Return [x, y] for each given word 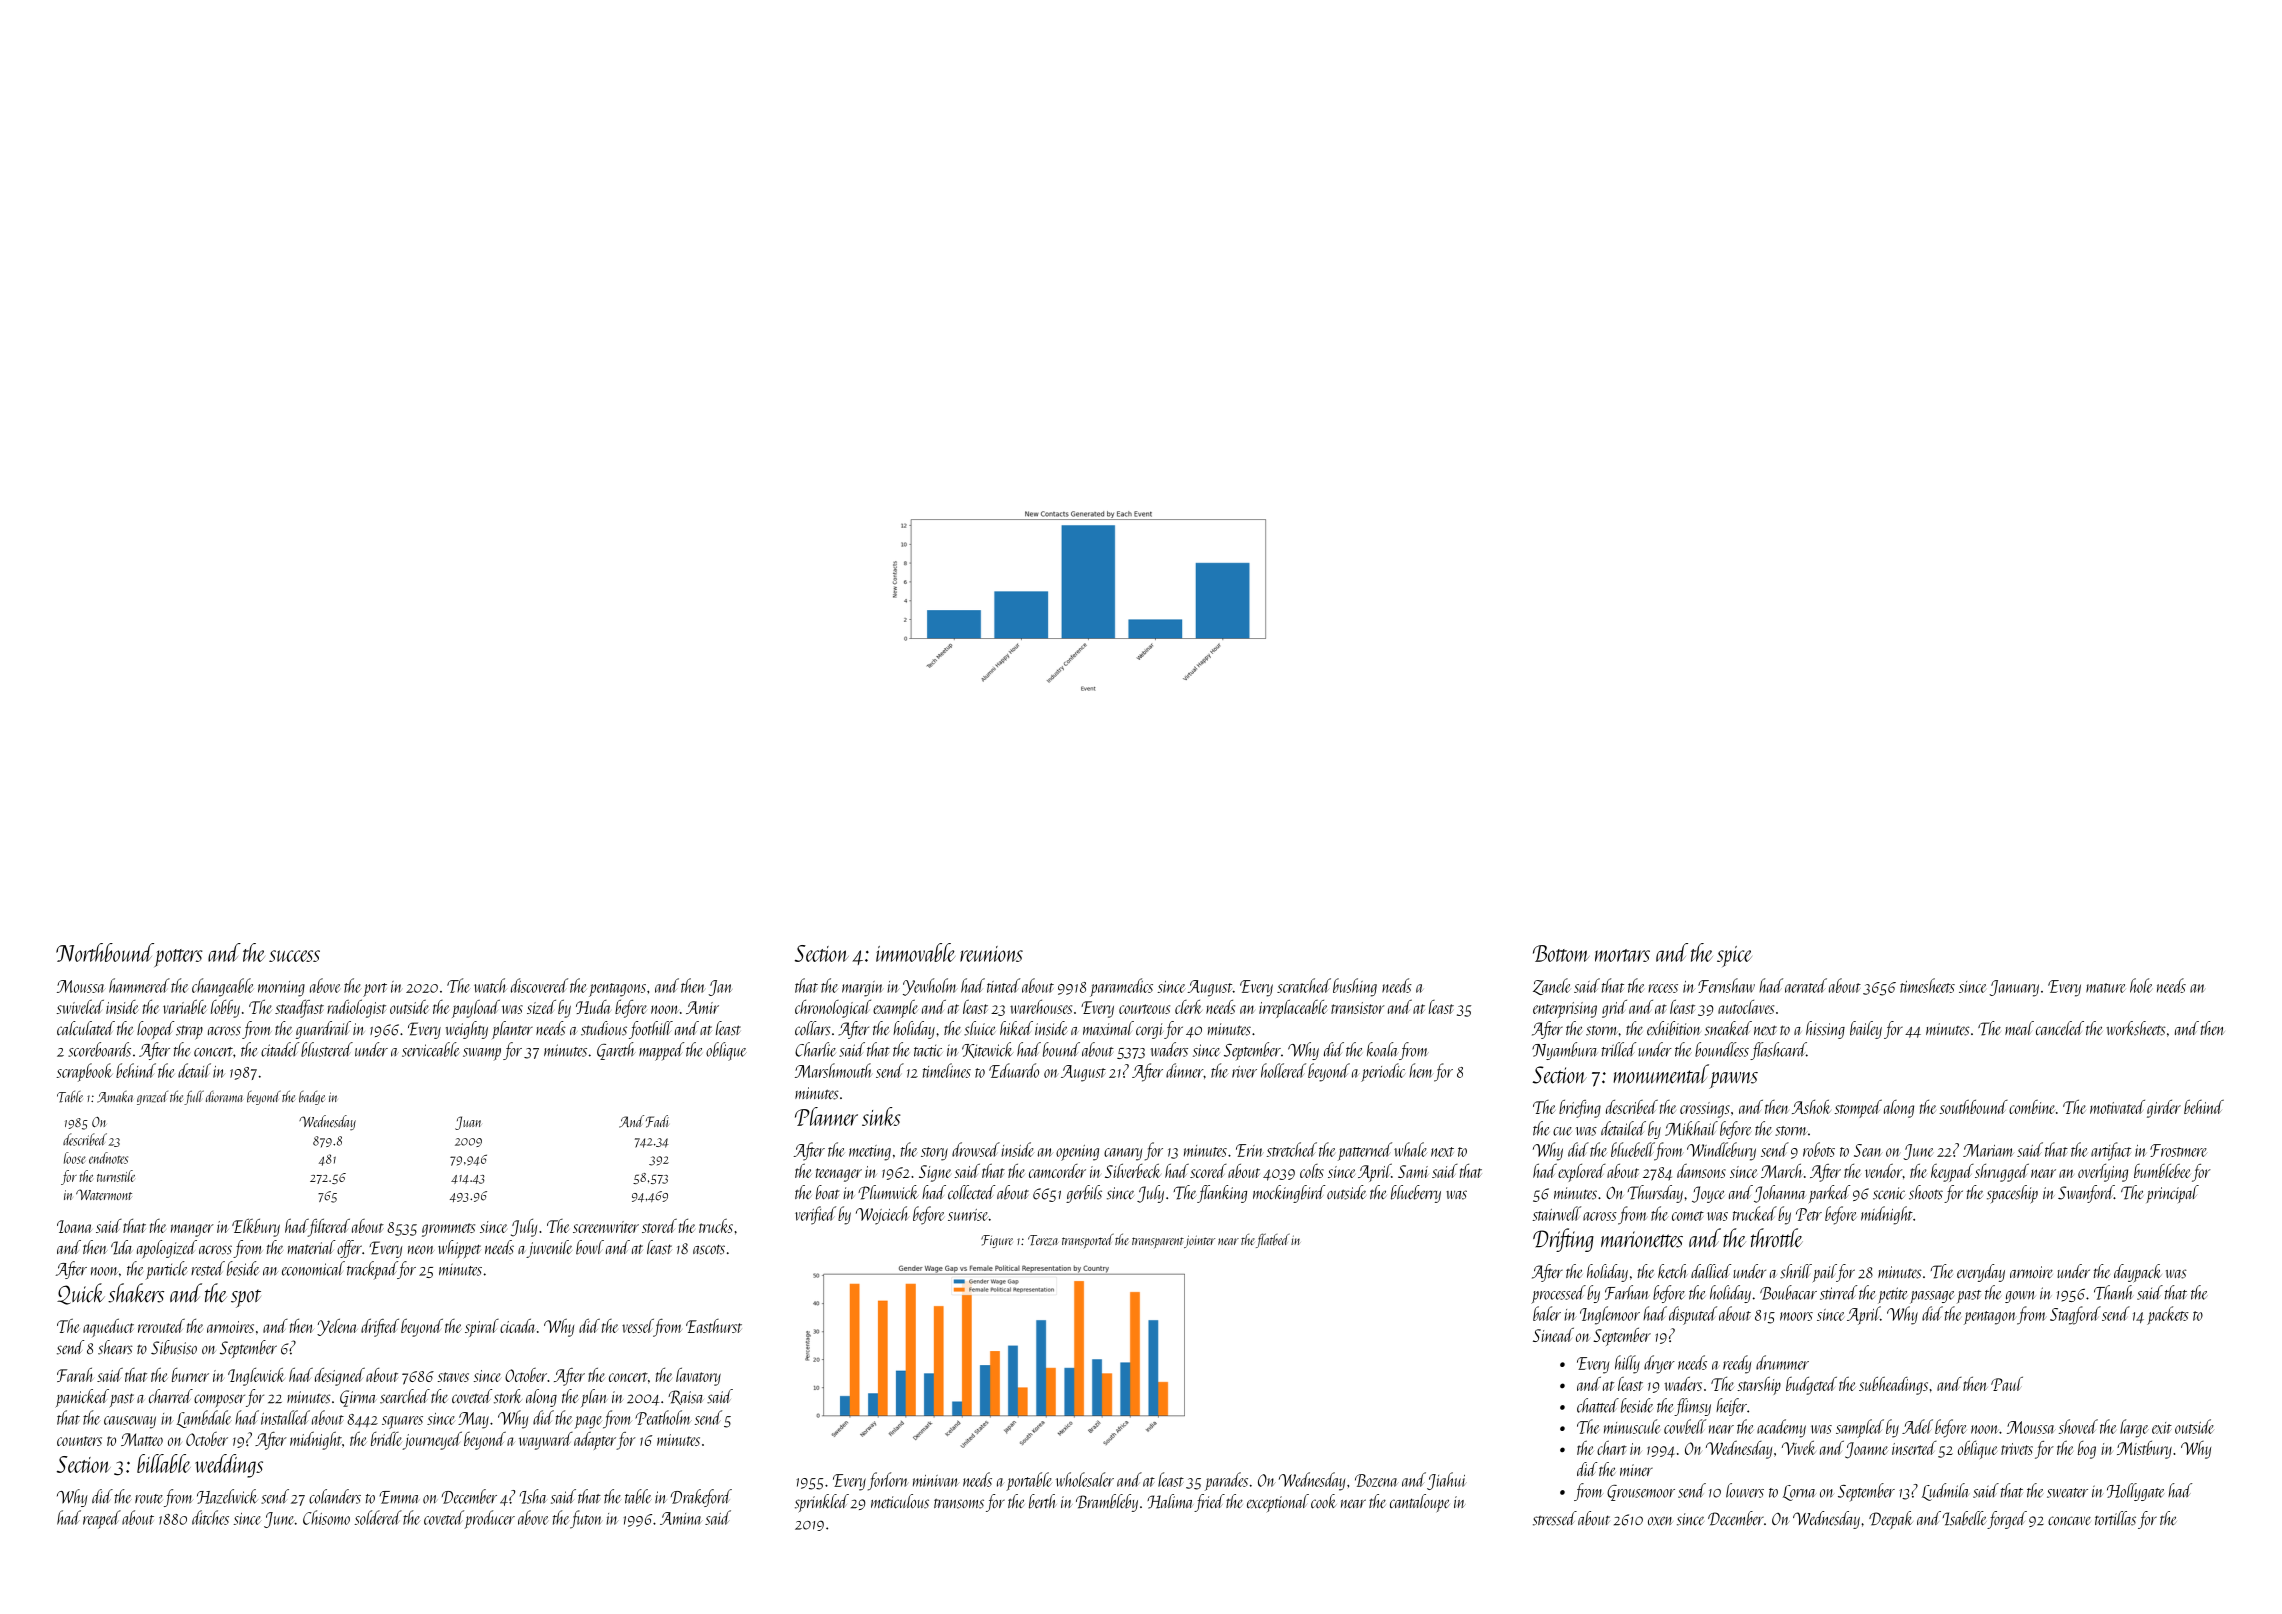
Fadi [657, 1121]
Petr [1809, 1214]
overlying [2103, 1173]
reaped [102, 1519]
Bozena [1376, 1480]
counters [79, 1441]
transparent [1158, 1242]
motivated [2117, 1107]
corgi [1150, 1031]
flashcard [1778, 1051]
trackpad [372, 1270]
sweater [2067, 1493]
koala [1383, 1049]
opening [1077, 1153]
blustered [327, 1049]
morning [281, 989]
